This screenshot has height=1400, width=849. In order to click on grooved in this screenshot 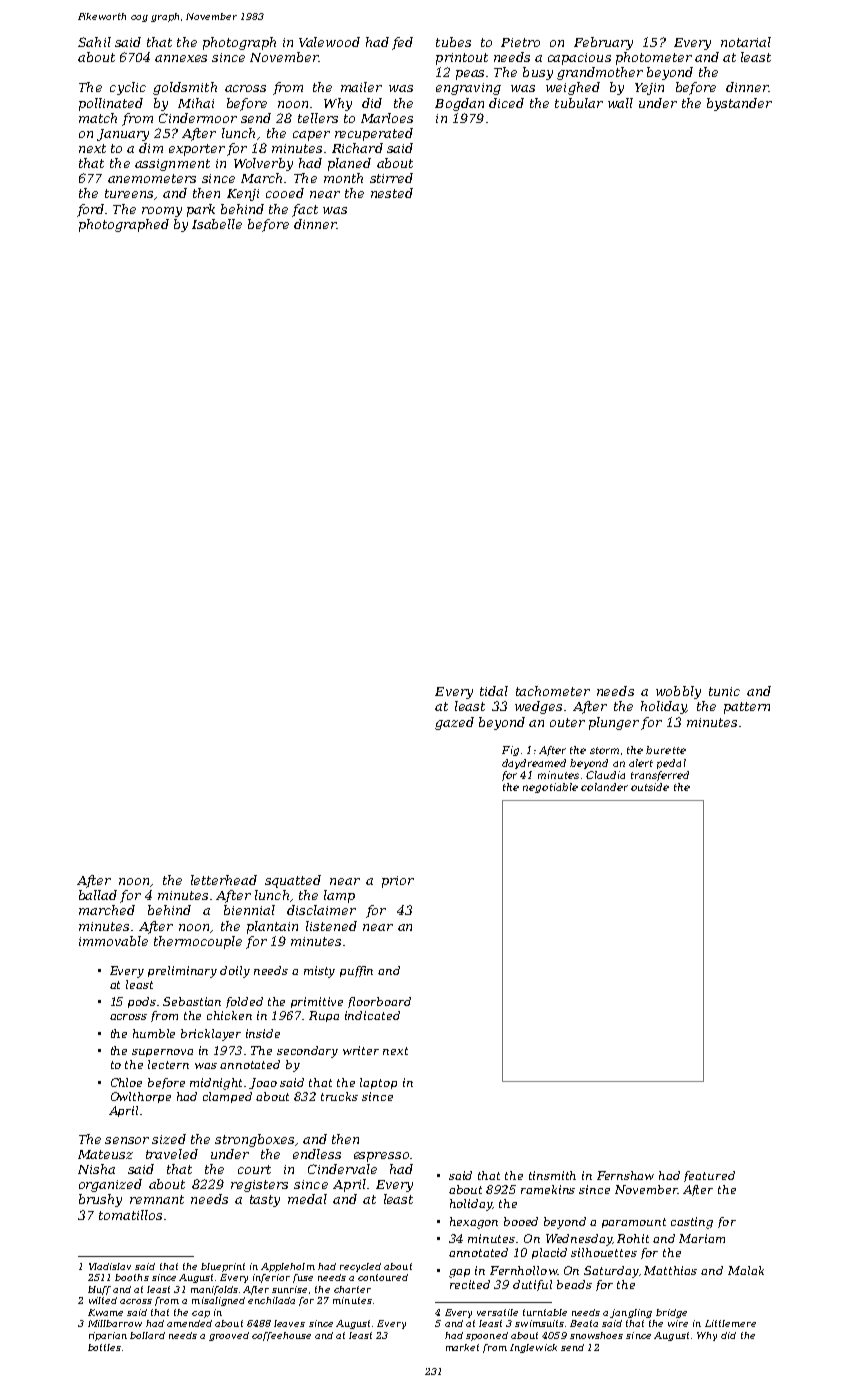, I will do `click(229, 1336)`.
